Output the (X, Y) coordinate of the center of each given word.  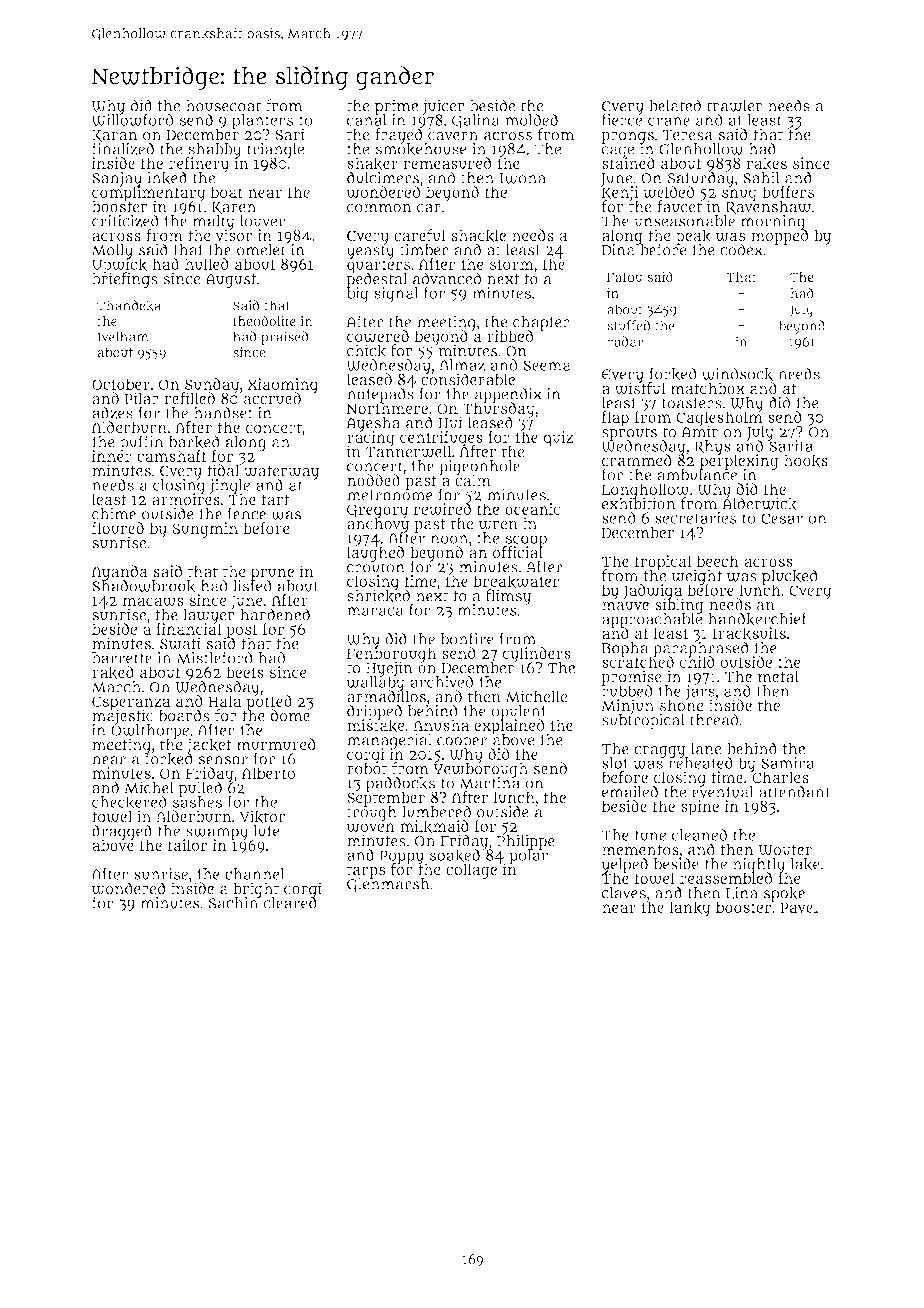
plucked (790, 577)
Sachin (234, 903)
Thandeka (129, 306)
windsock (737, 374)
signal (396, 295)
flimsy (508, 597)
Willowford (132, 120)
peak (693, 236)
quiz (558, 439)
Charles (779, 777)
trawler (734, 106)
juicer (444, 107)
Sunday (211, 385)
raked (113, 673)
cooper (462, 742)
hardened (275, 614)
